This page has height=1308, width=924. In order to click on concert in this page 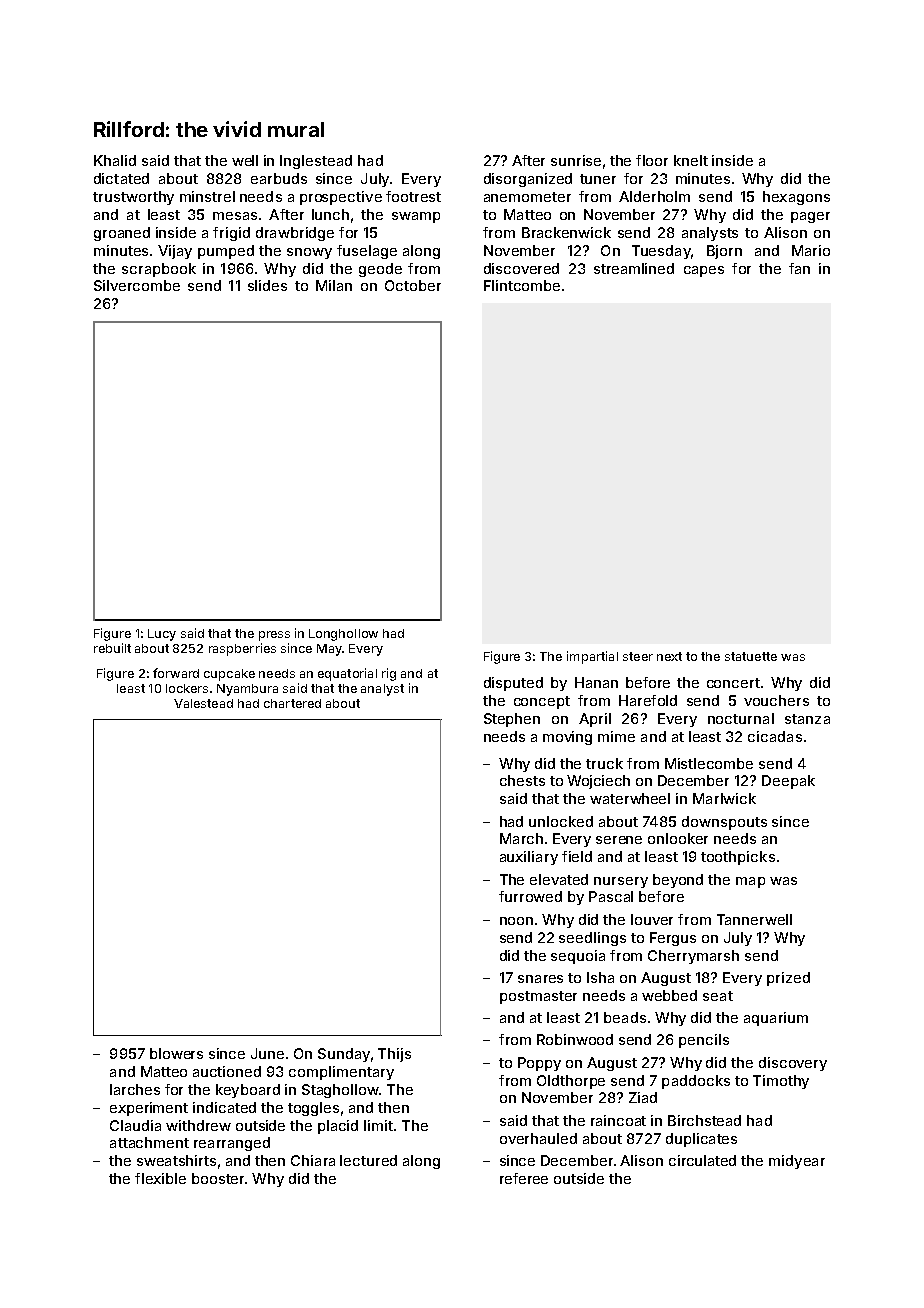, I will do `click(733, 683)`.
